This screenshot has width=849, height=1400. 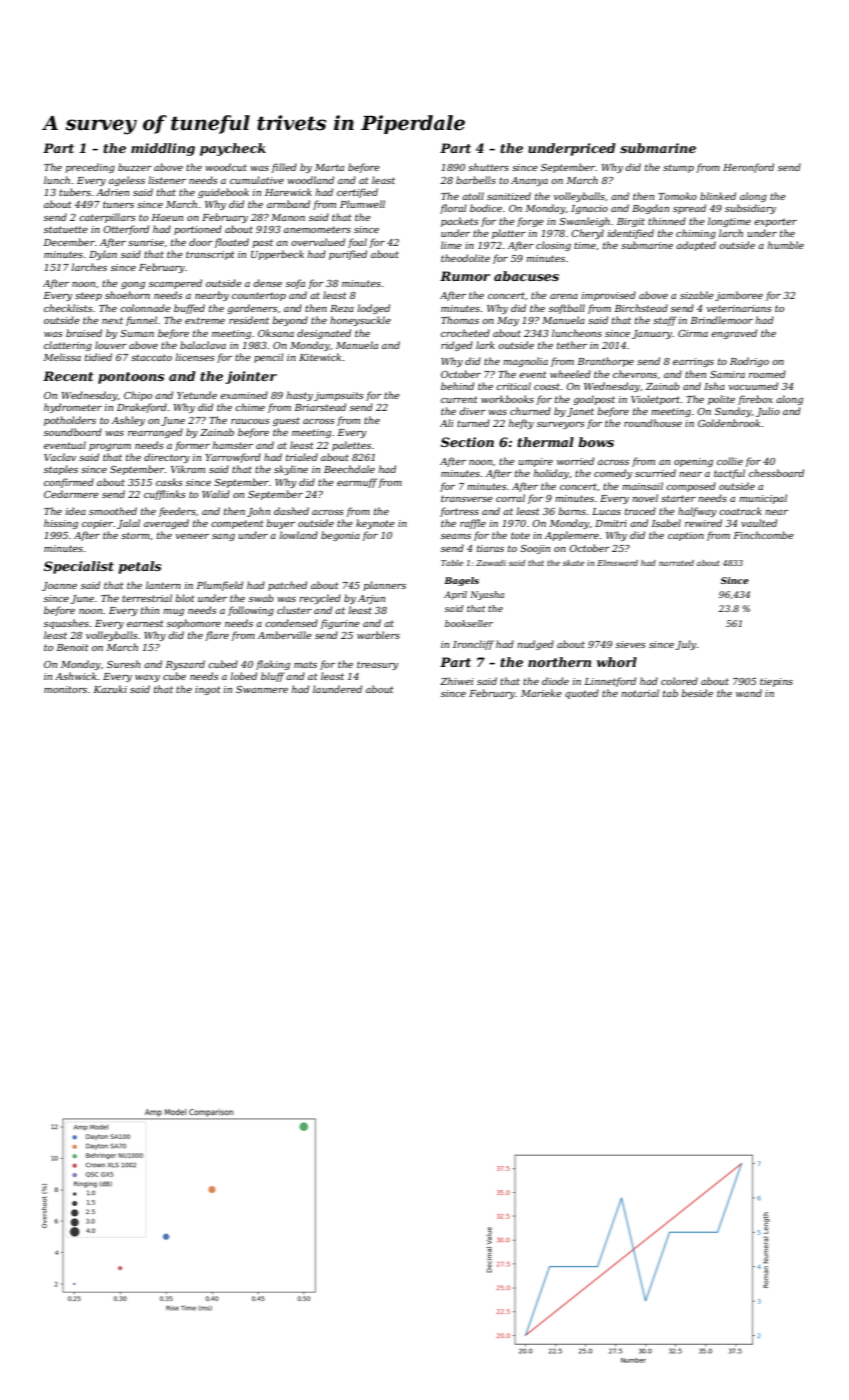 I want to click on vacuumed, so click(x=753, y=386).
